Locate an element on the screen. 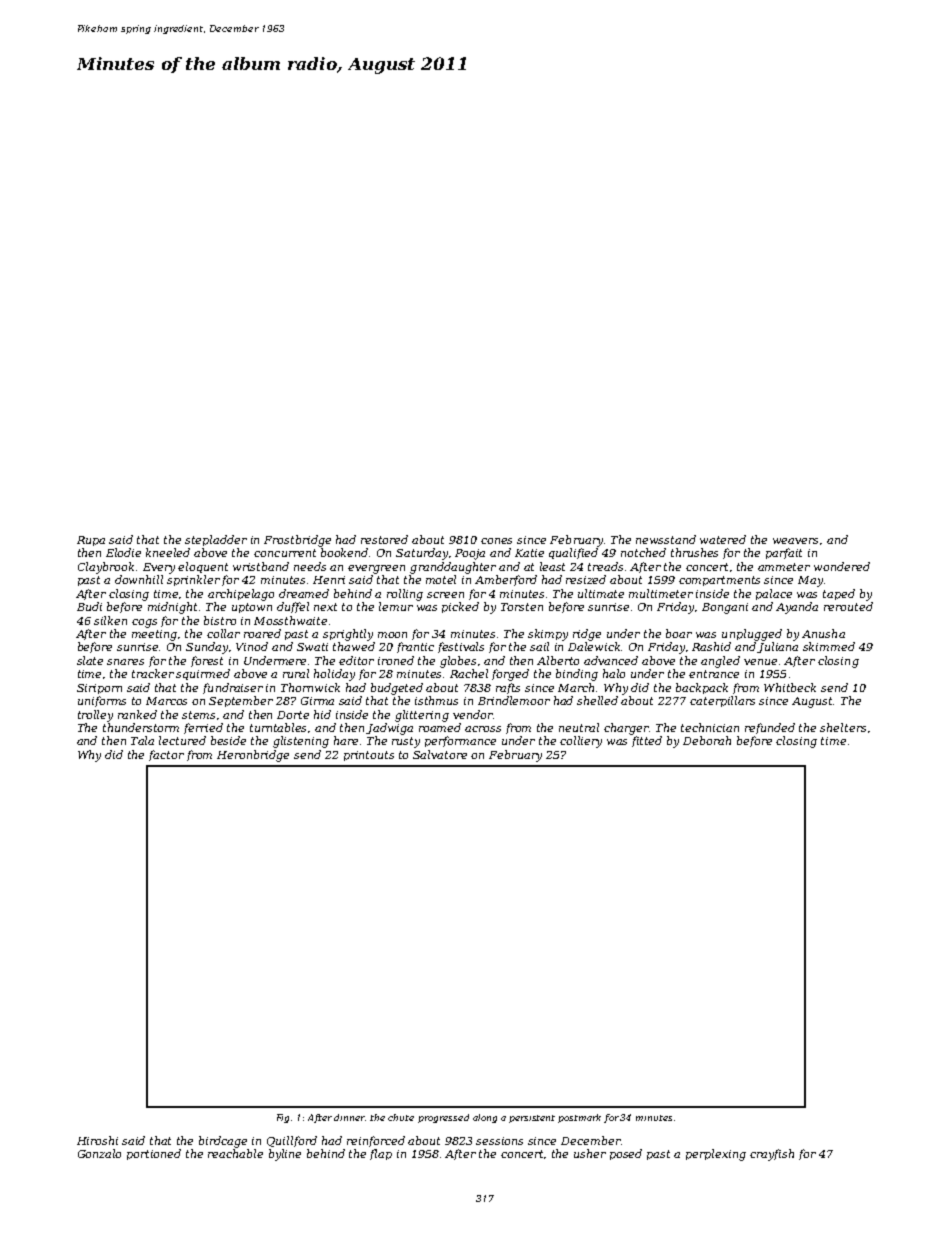 The width and height of the screenshot is (952, 1233). festivals is located at coordinates (461, 647).
